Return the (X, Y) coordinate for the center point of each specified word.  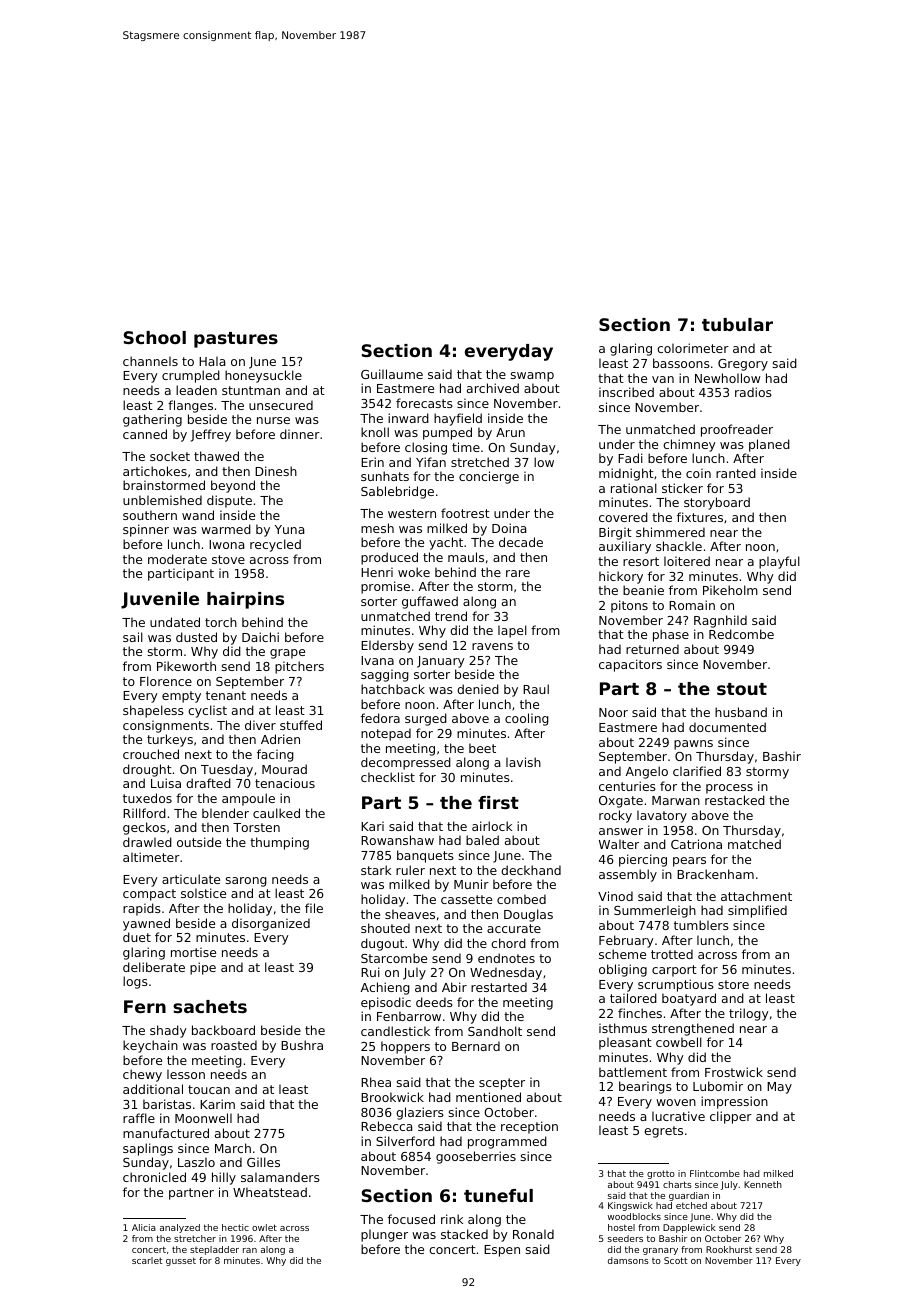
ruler (410, 870)
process (729, 789)
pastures (236, 340)
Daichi (260, 637)
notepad (386, 734)
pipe (203, 968)
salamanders (280, 1177)
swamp (532, 377)
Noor (613, 712)
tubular (737, 324)
